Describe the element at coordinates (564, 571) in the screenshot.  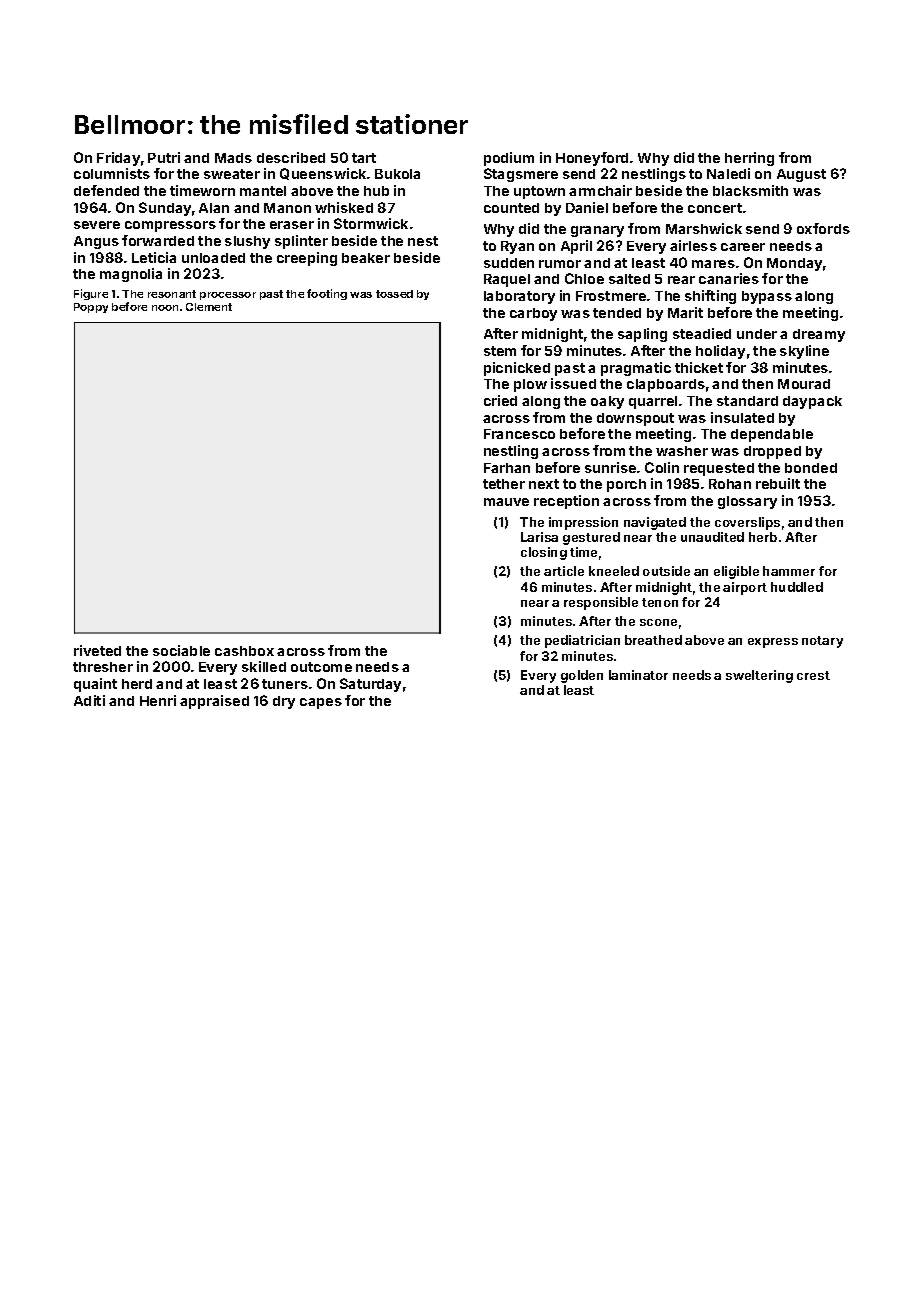
I see `article` at that location.
